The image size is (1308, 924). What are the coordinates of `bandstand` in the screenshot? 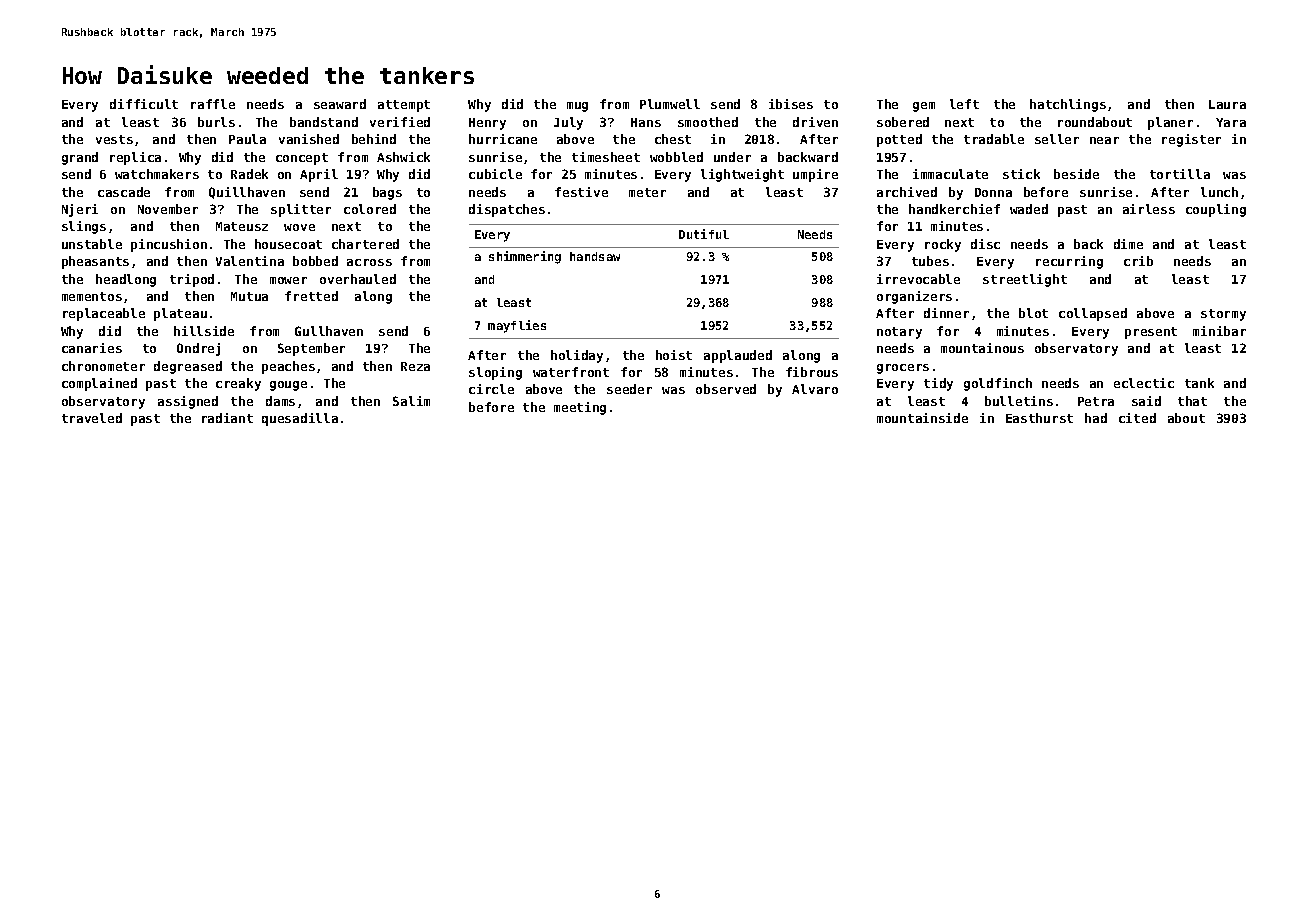 It's located at (324, 122).
